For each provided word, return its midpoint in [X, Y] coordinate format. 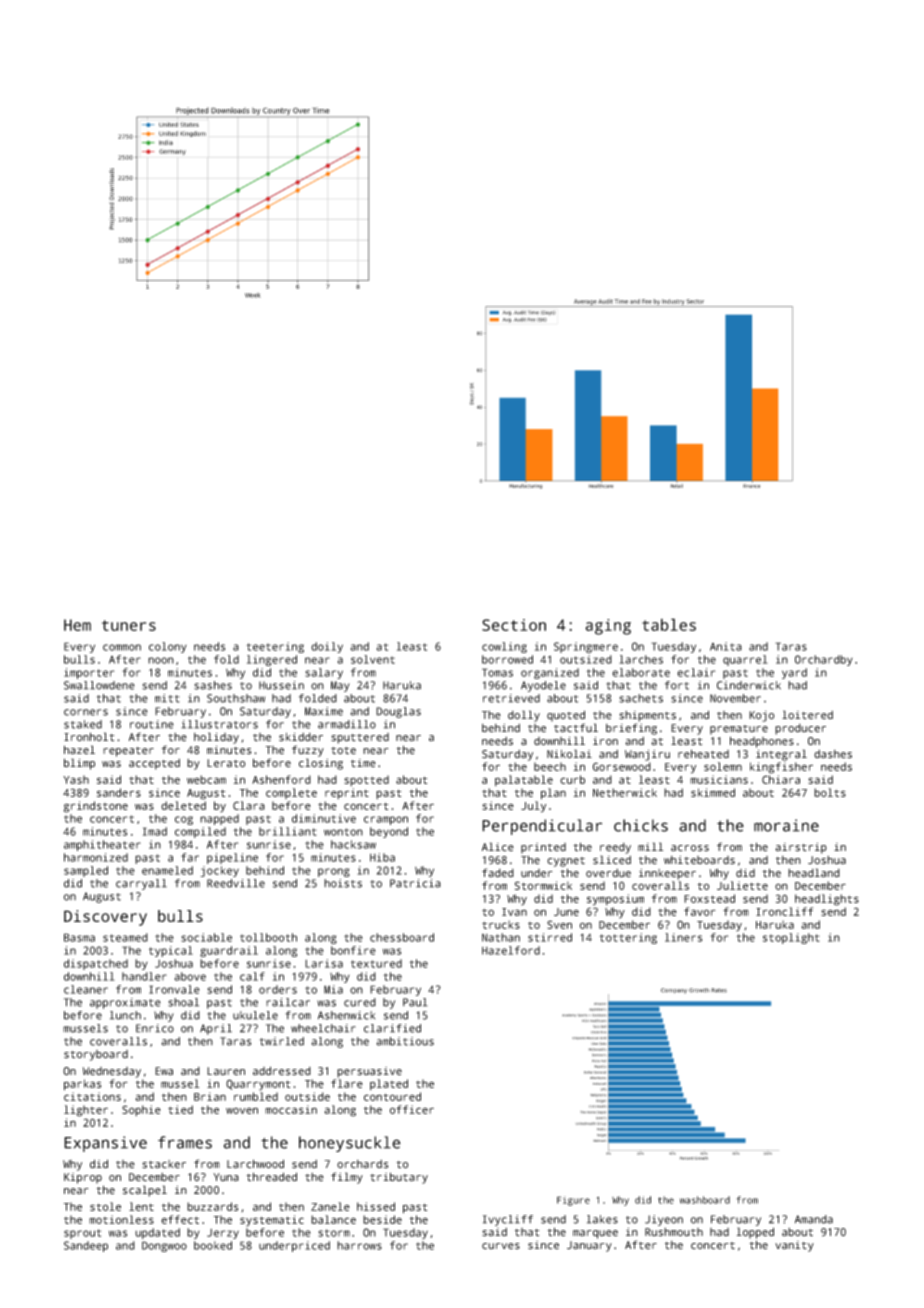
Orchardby [824, 660]
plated [389, 1084]
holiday [216, 738]
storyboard [96, 1055]
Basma [79, 937]
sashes [213, 685]
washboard [705, 1200]
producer [800, 729]
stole [105, 1206]
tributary [399, 1178]
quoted [566, 716]
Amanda [814, 1219]
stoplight [791, 938]
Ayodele [543, 686]
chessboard [402, 937]
